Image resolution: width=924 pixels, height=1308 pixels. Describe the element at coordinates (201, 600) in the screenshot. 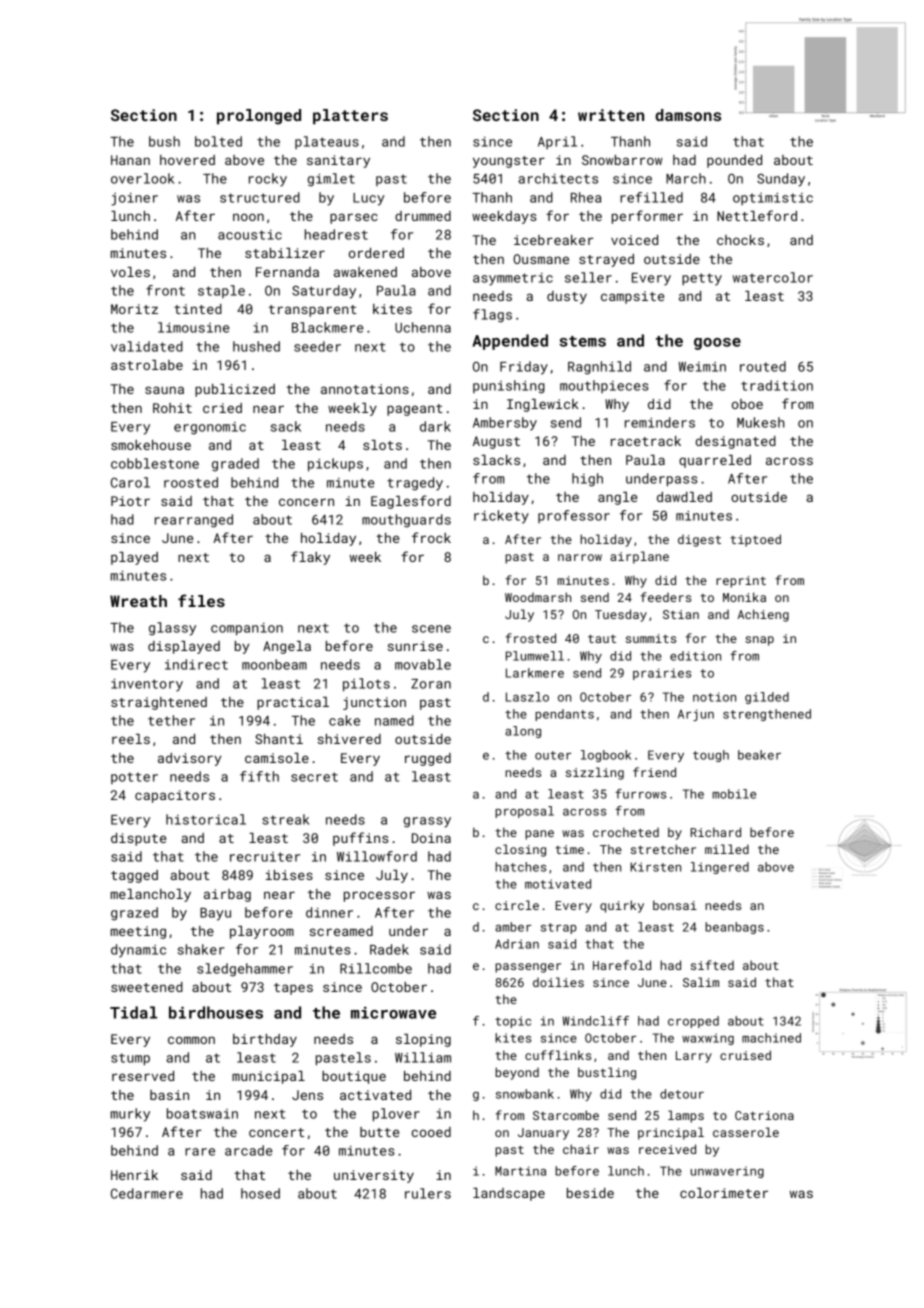

I see `files` at that location.
